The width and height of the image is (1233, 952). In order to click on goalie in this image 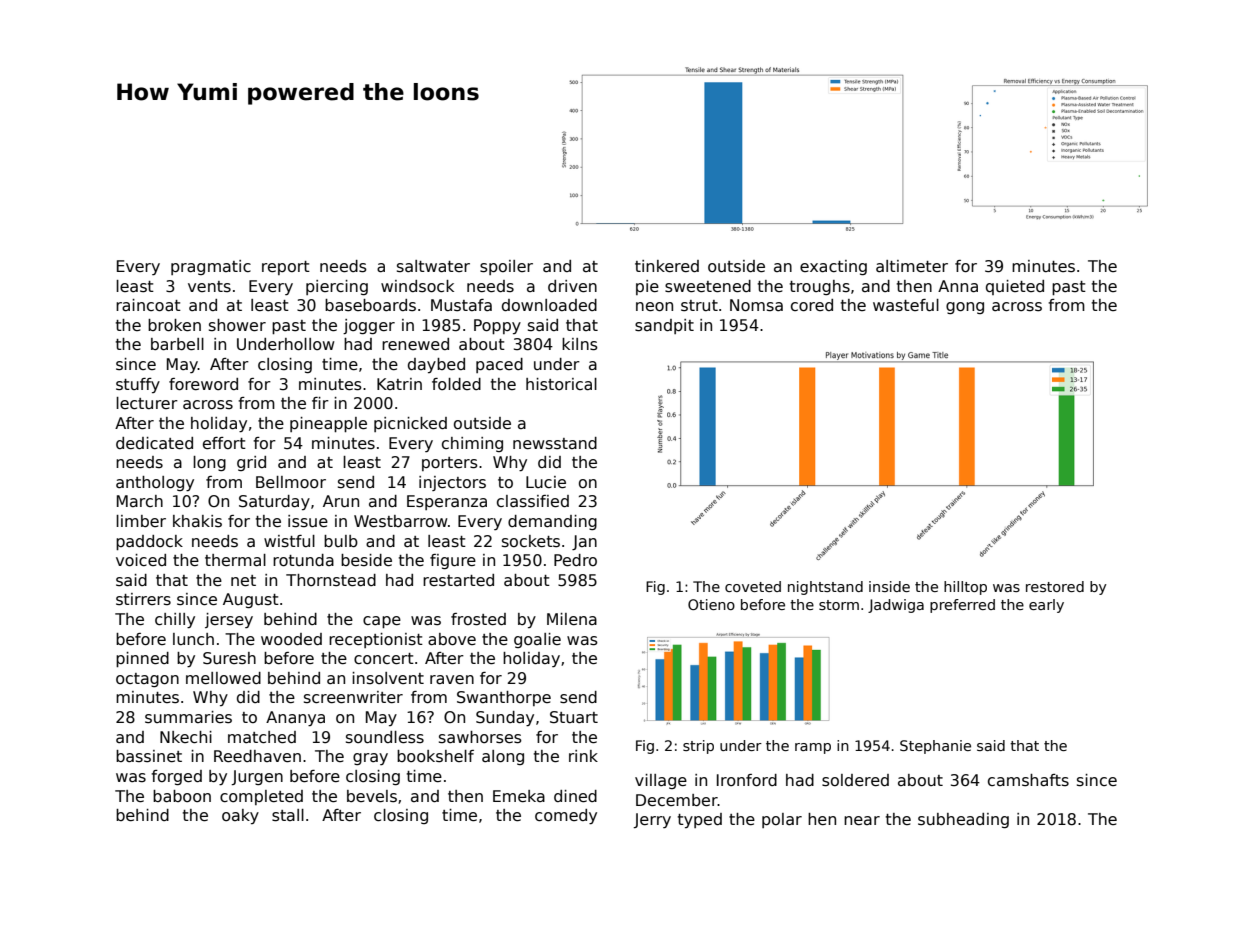, I will do `click(537, 640)`.
